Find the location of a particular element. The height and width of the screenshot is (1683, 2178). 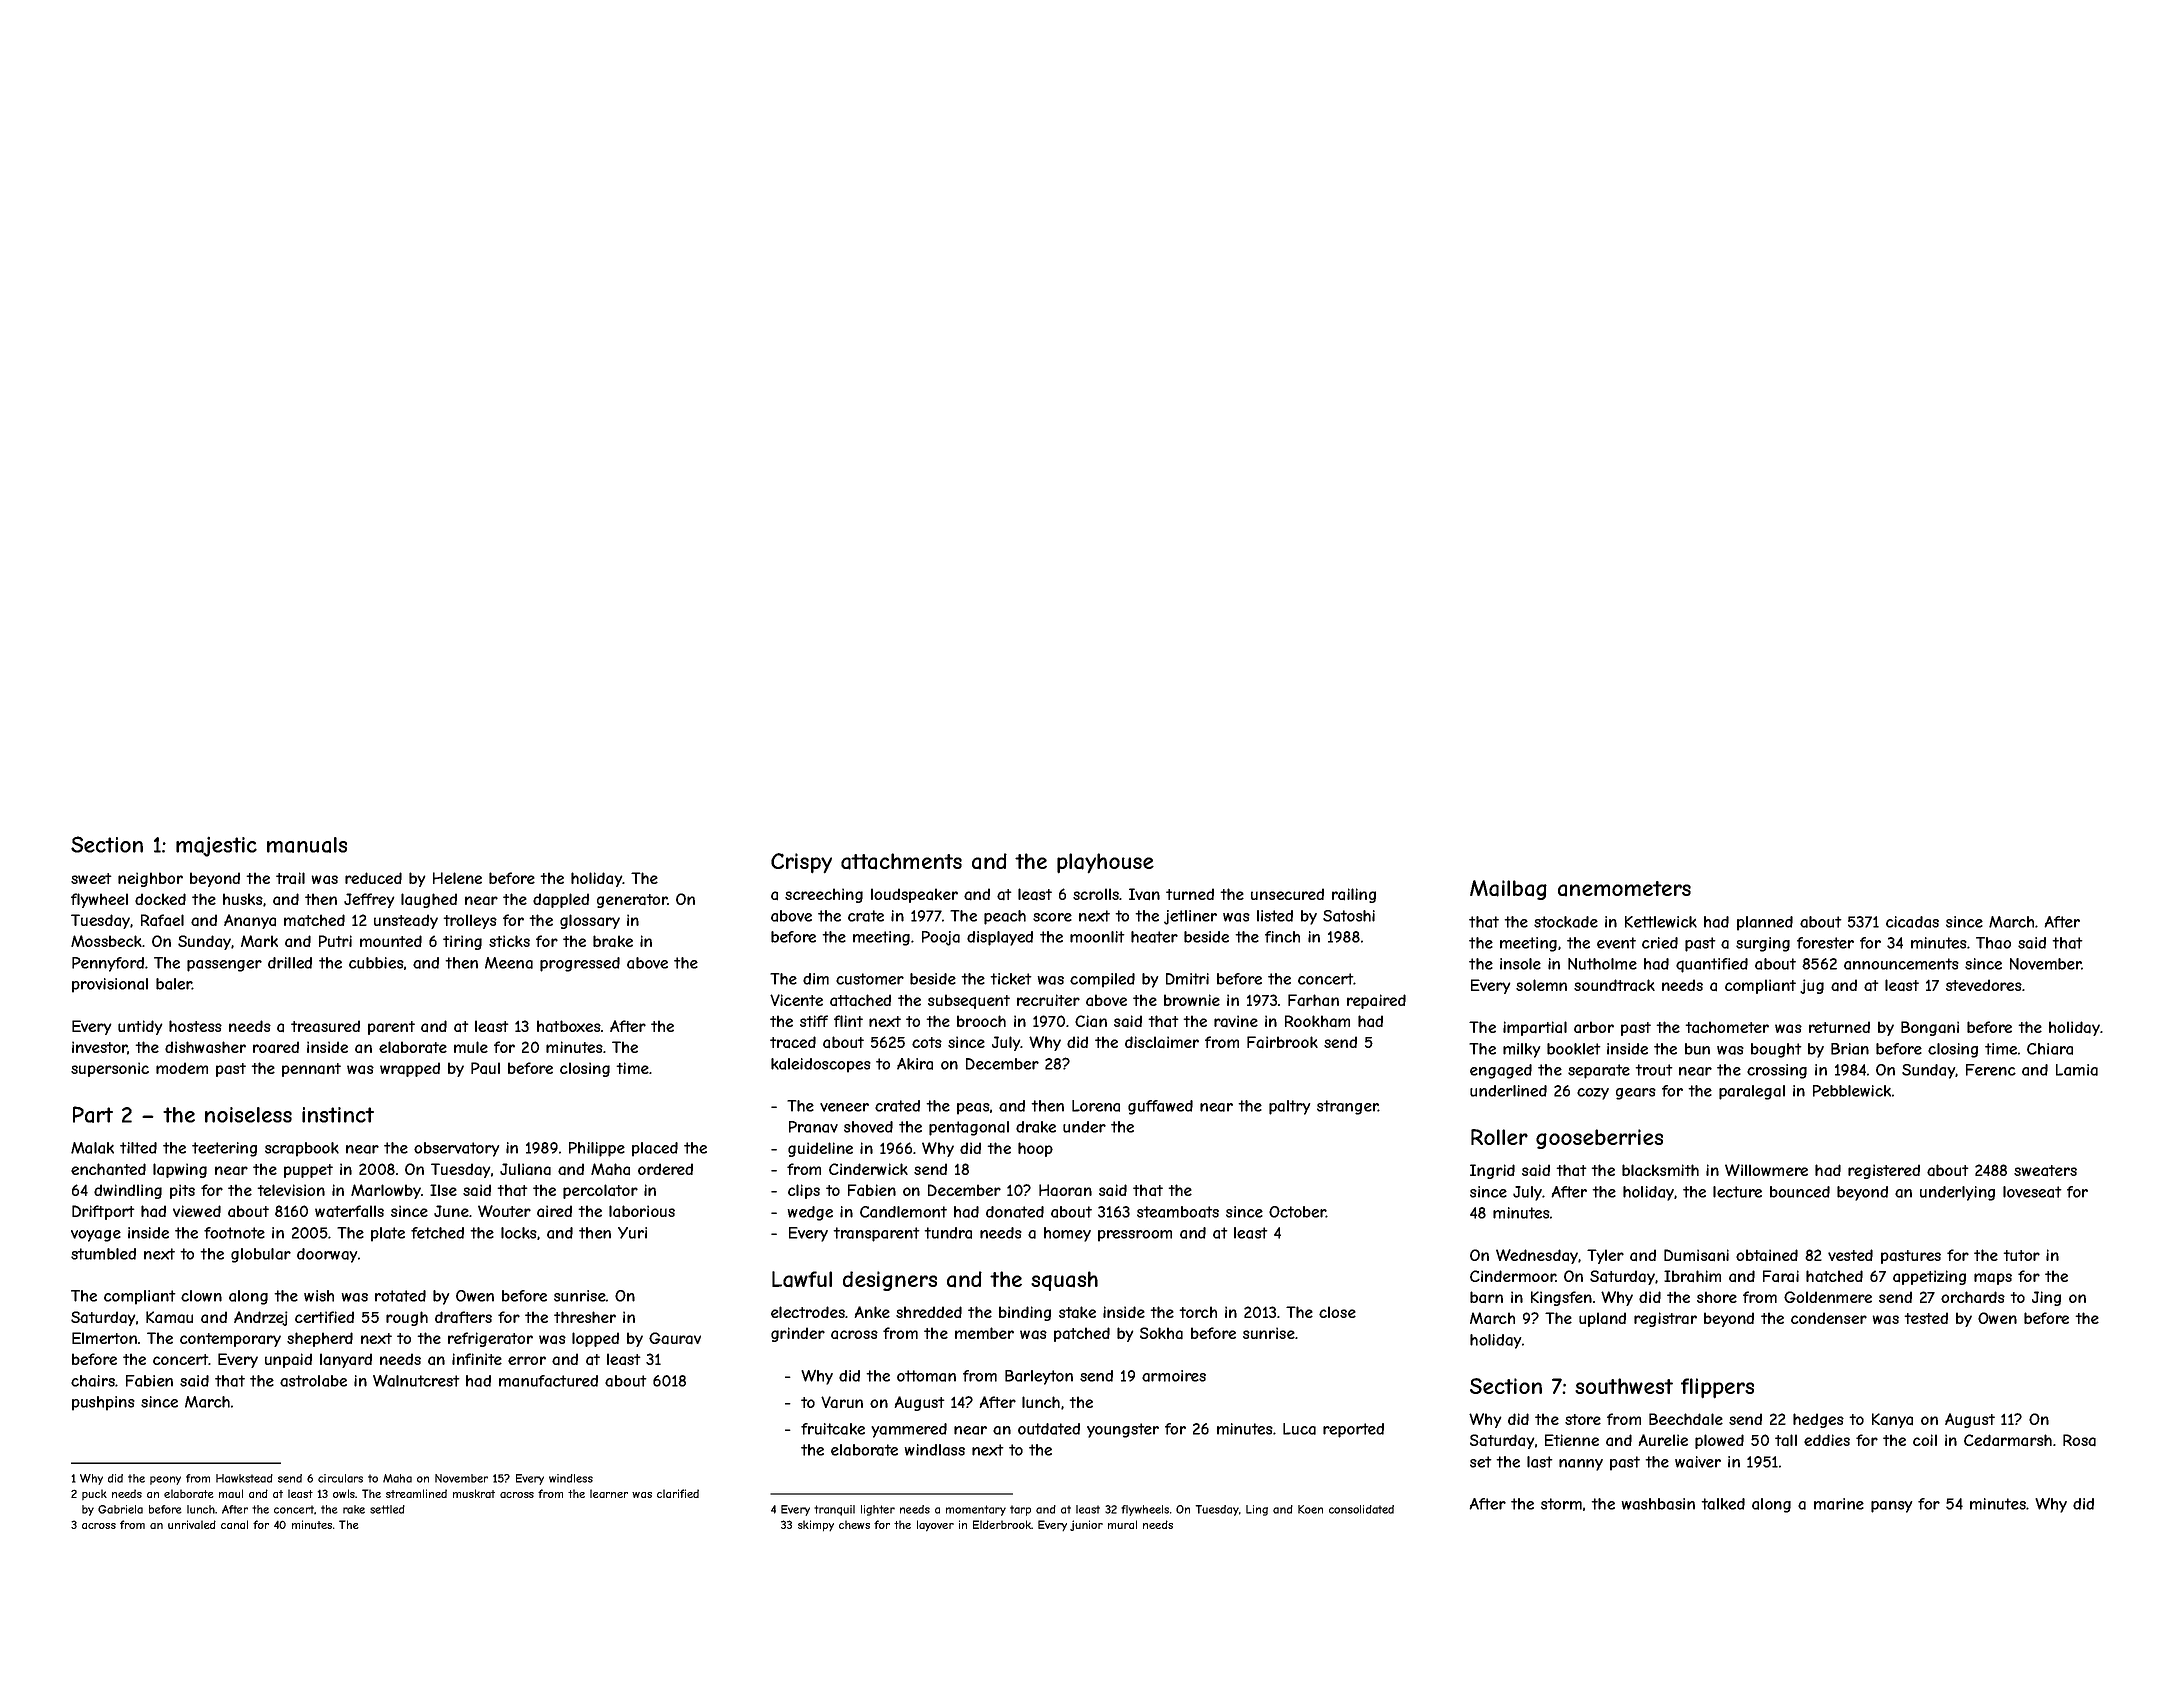

Lorena is located at coordinates (1096, 1106).
